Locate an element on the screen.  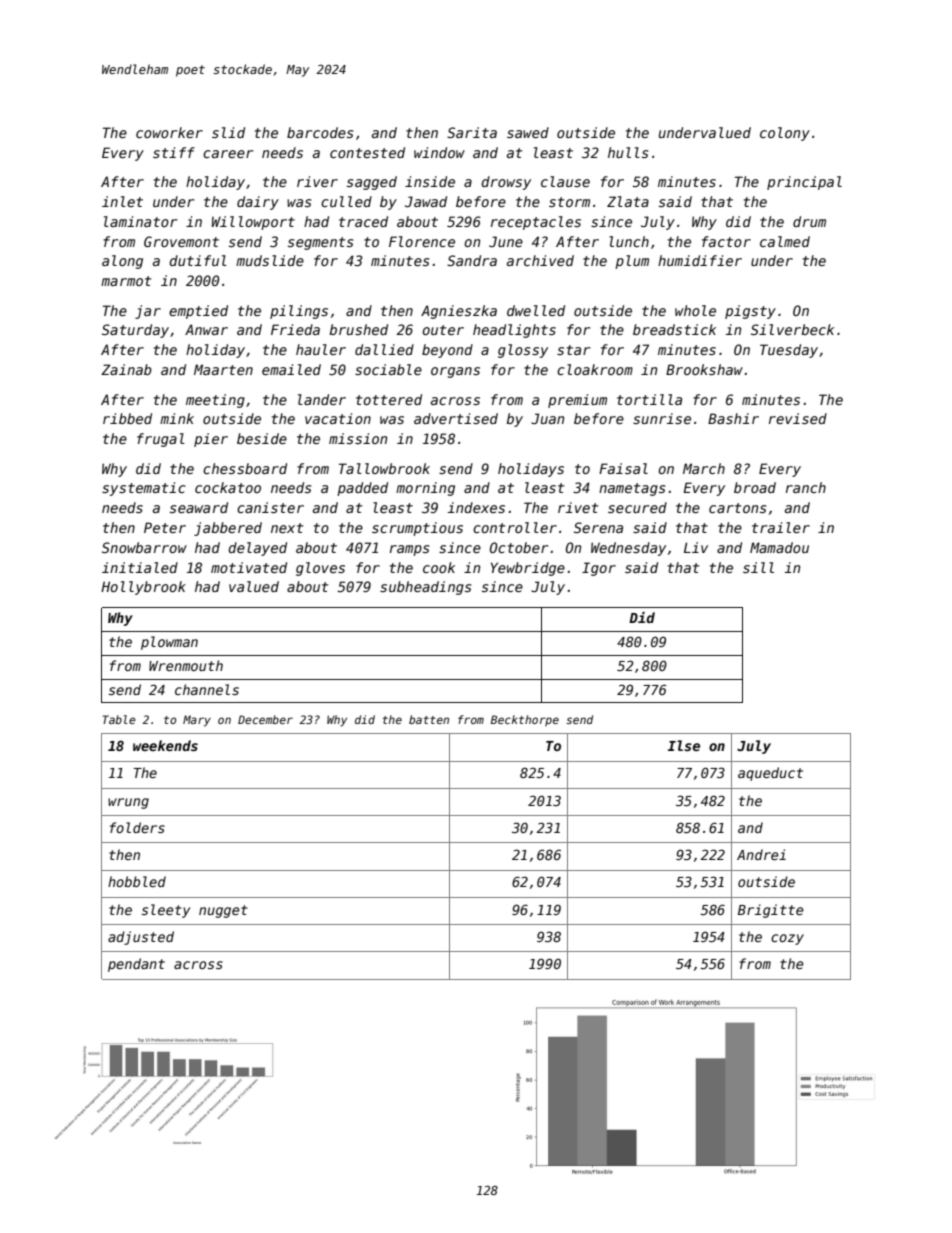
aqueduct is located at coordinates (770, 774).
